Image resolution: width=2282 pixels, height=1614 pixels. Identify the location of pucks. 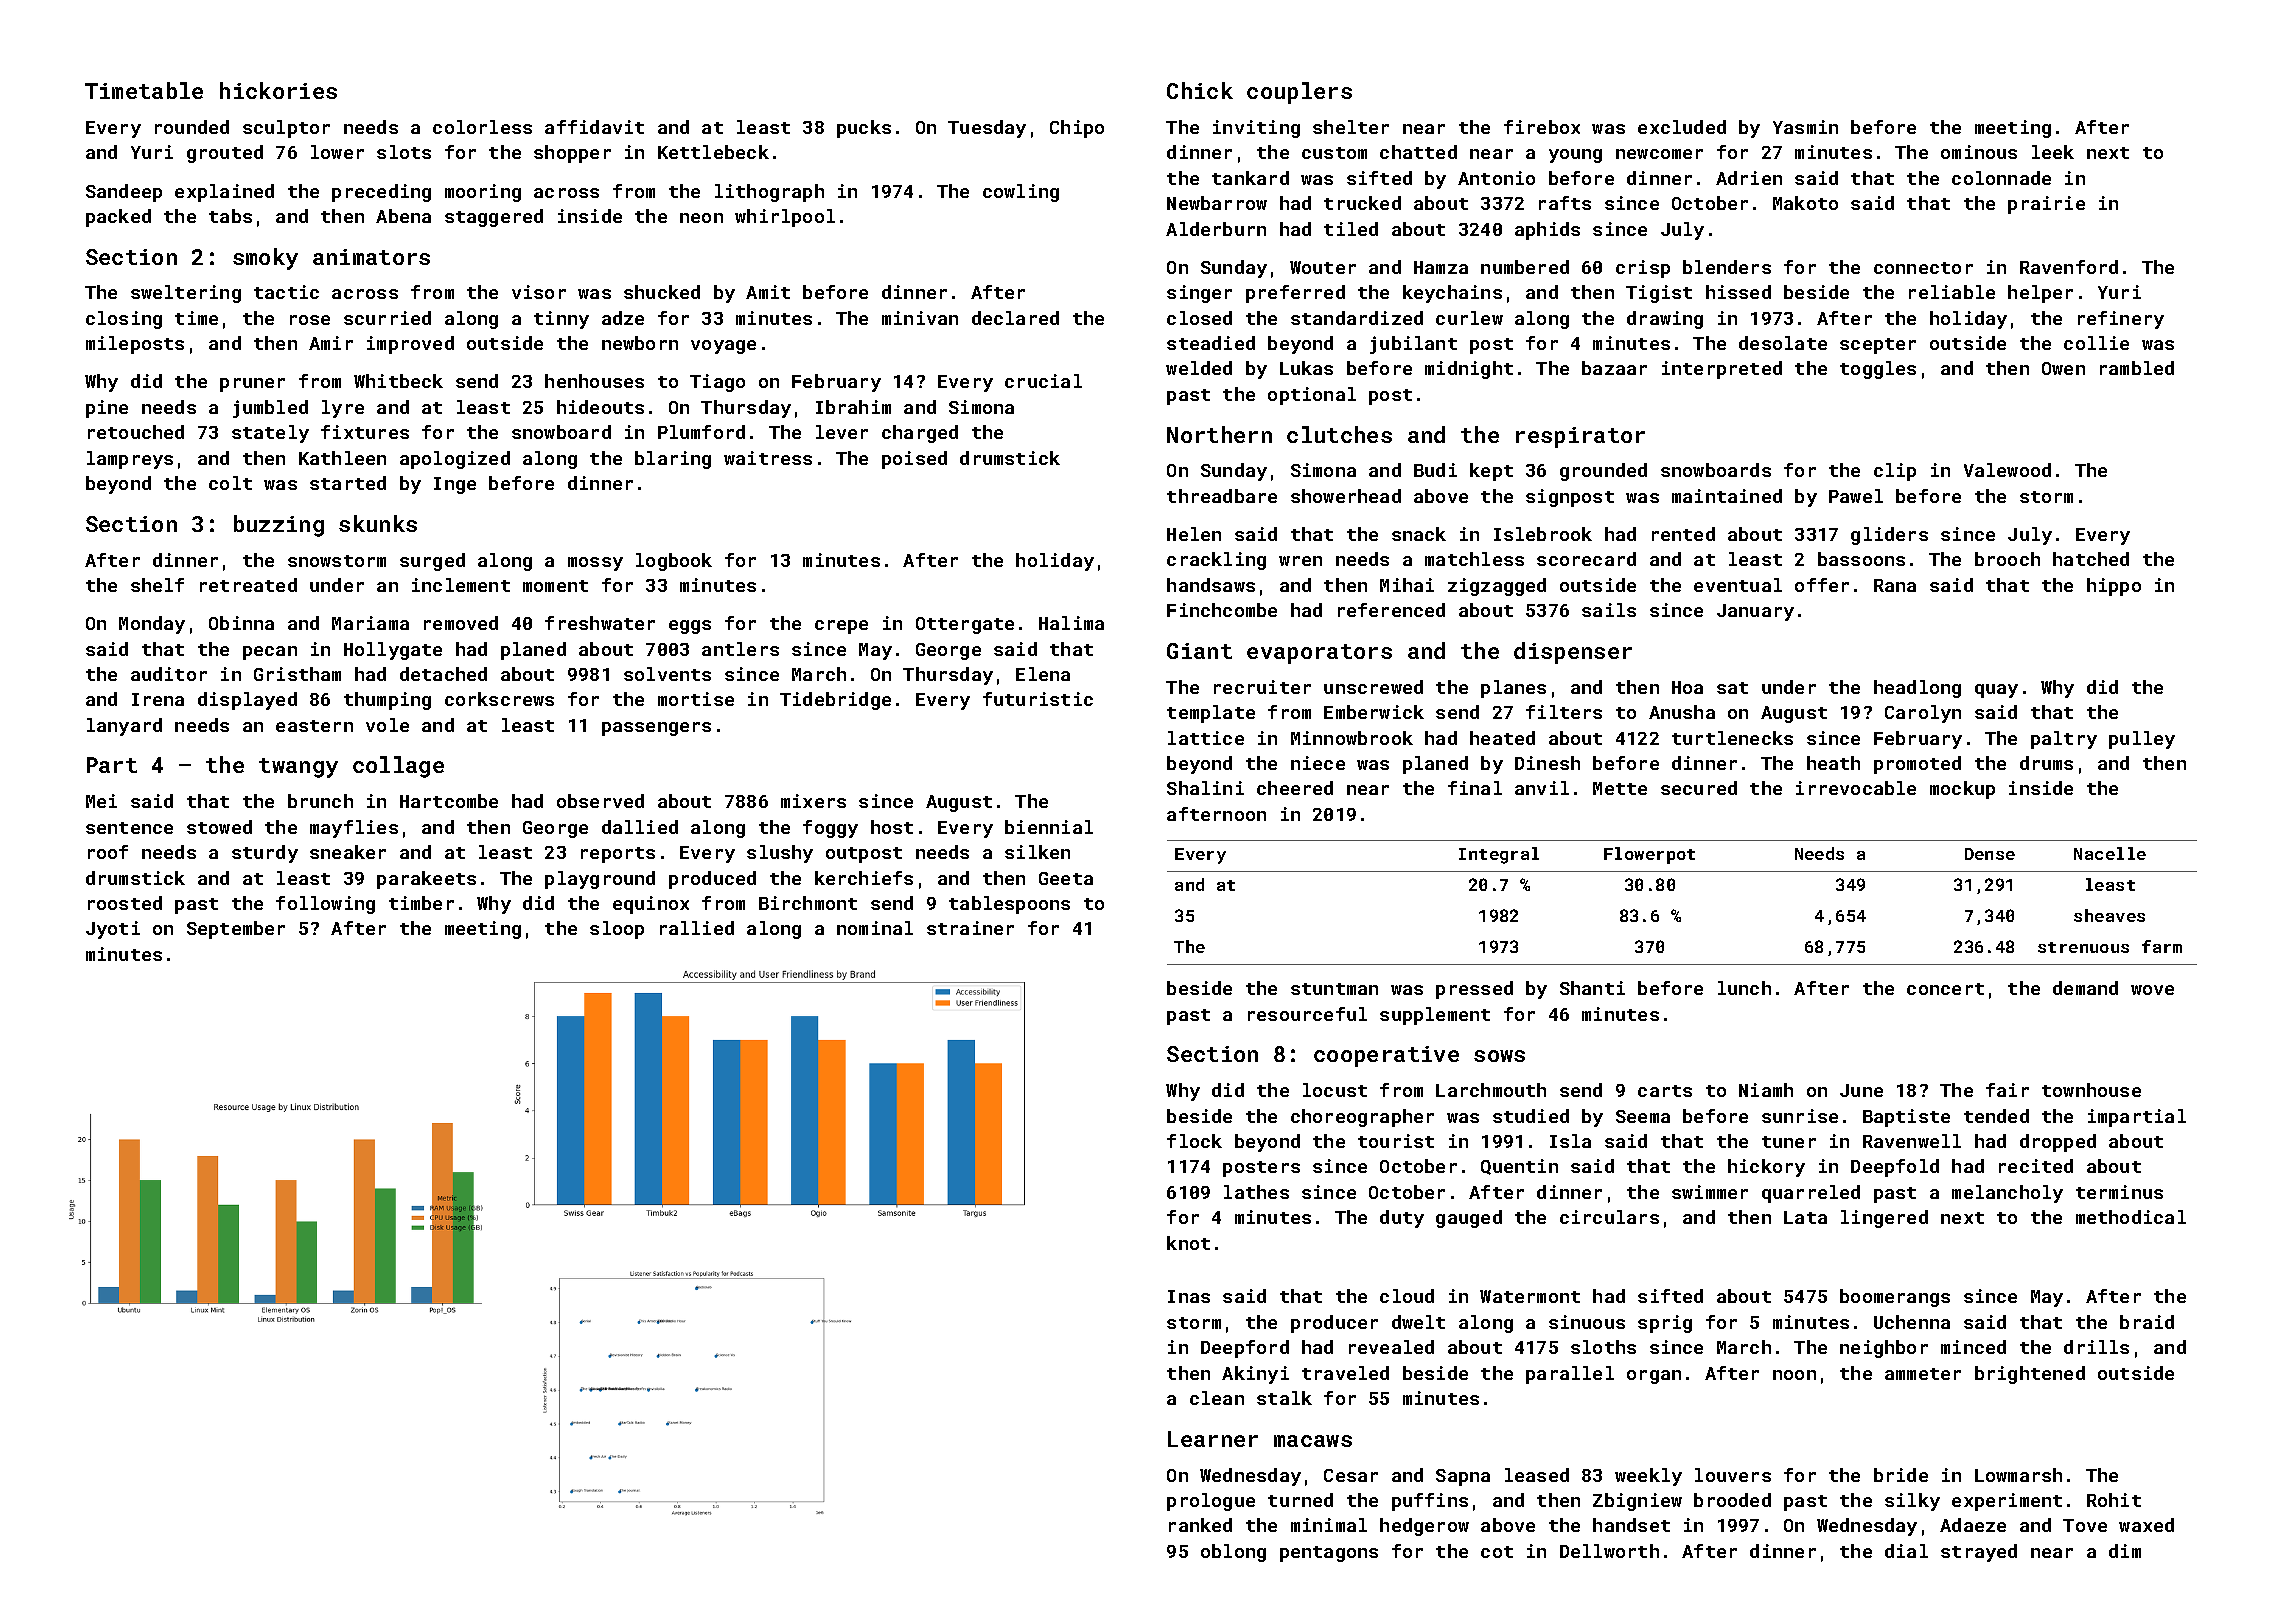
(864, 129).
